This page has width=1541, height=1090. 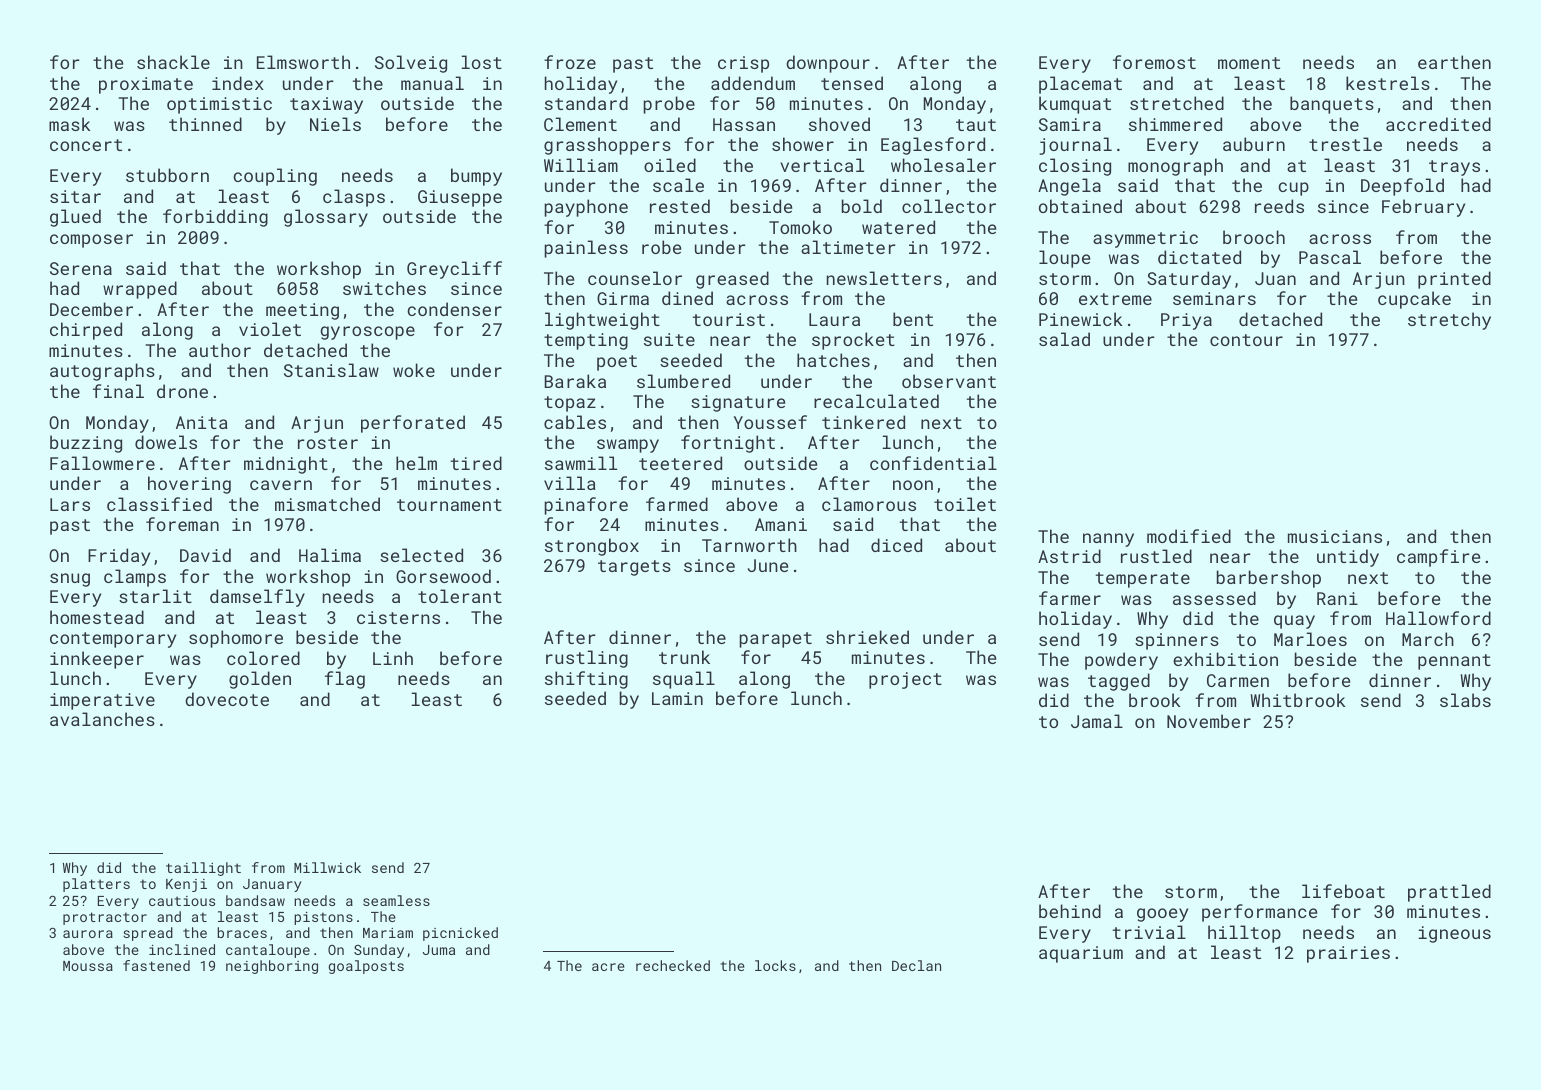 I want to click on composer, so click(x=91, y=241).
